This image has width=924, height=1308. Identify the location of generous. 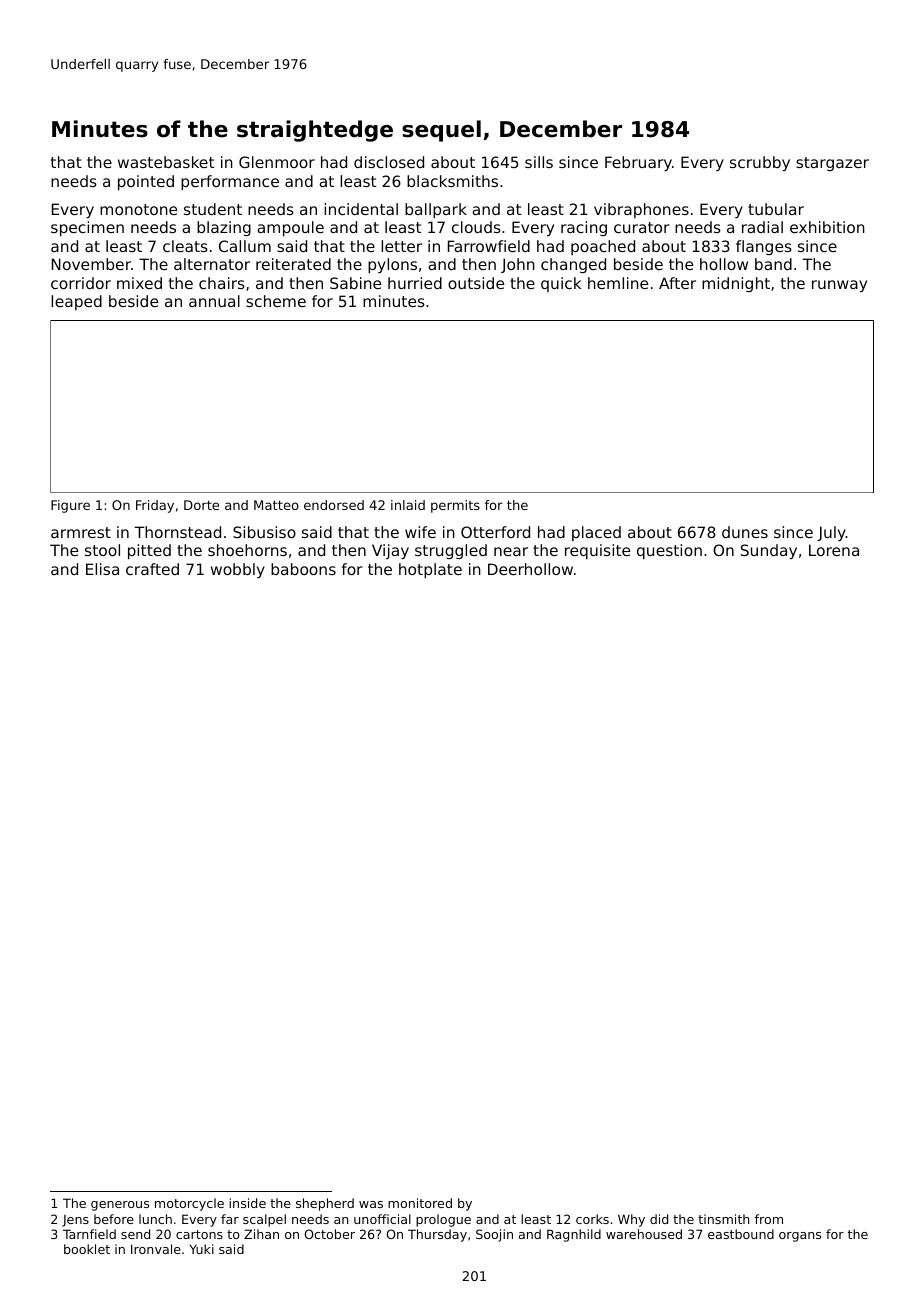
(120, 1206).
